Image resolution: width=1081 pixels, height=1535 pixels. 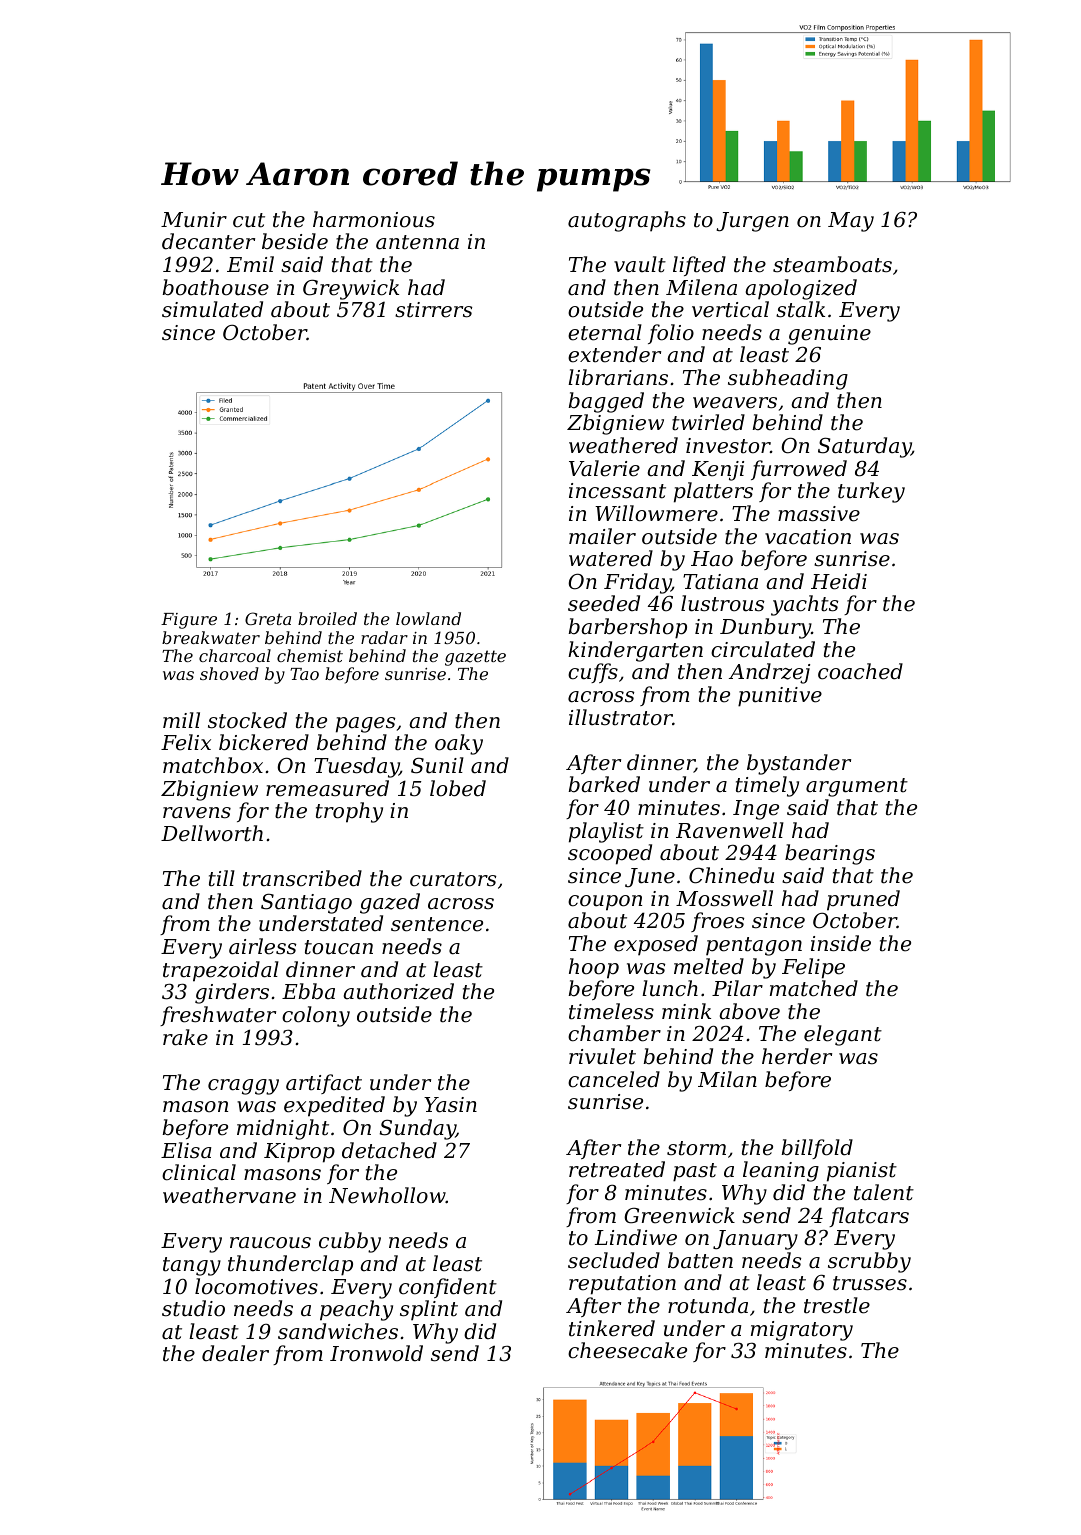 I want to click on Greywick, so click(x=351, y=289).
